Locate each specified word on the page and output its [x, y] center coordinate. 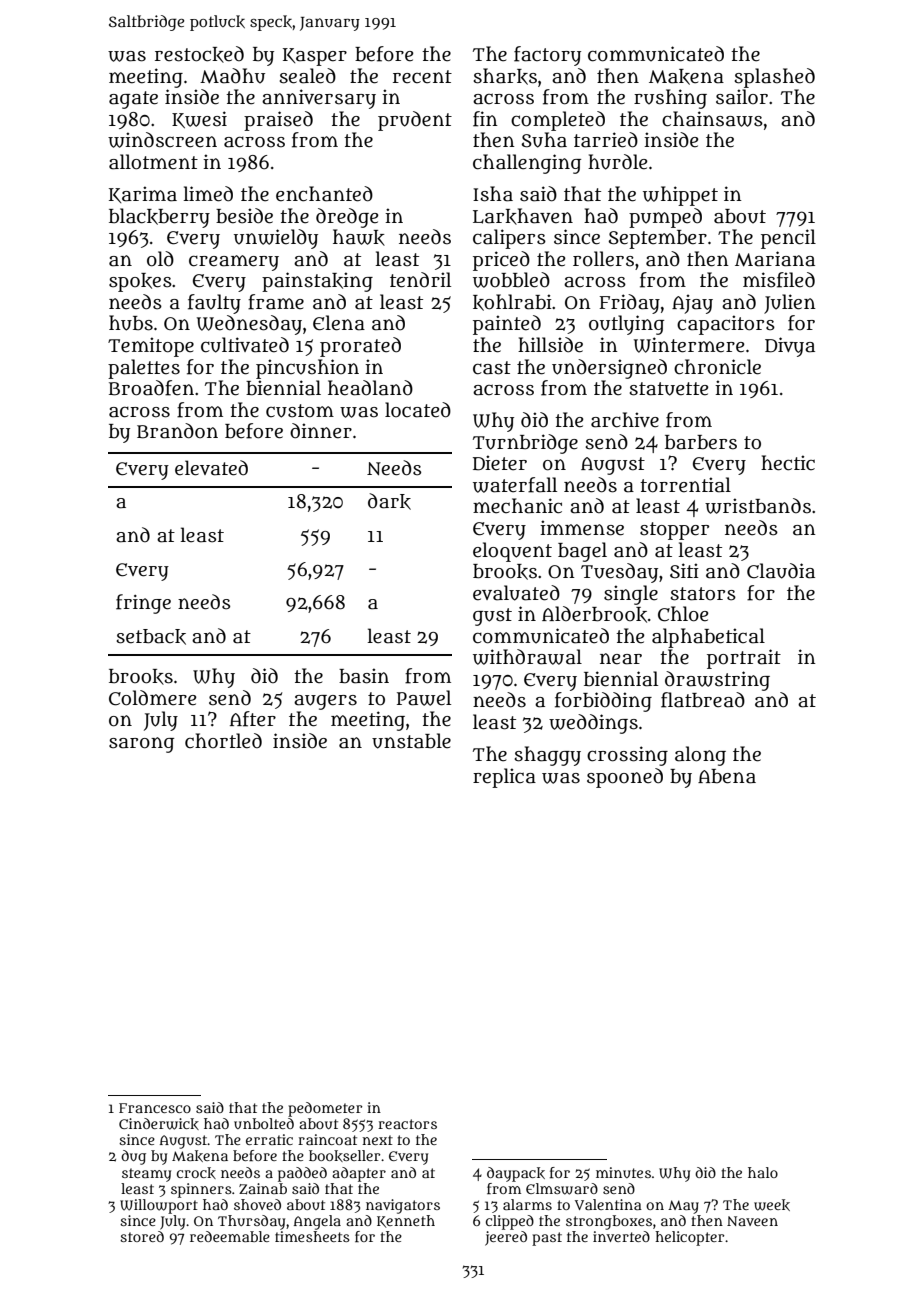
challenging [527, 164]
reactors [407, 1124]
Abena [727, 776]
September [657, 239]
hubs [131, 323]
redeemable [230, 1236]
